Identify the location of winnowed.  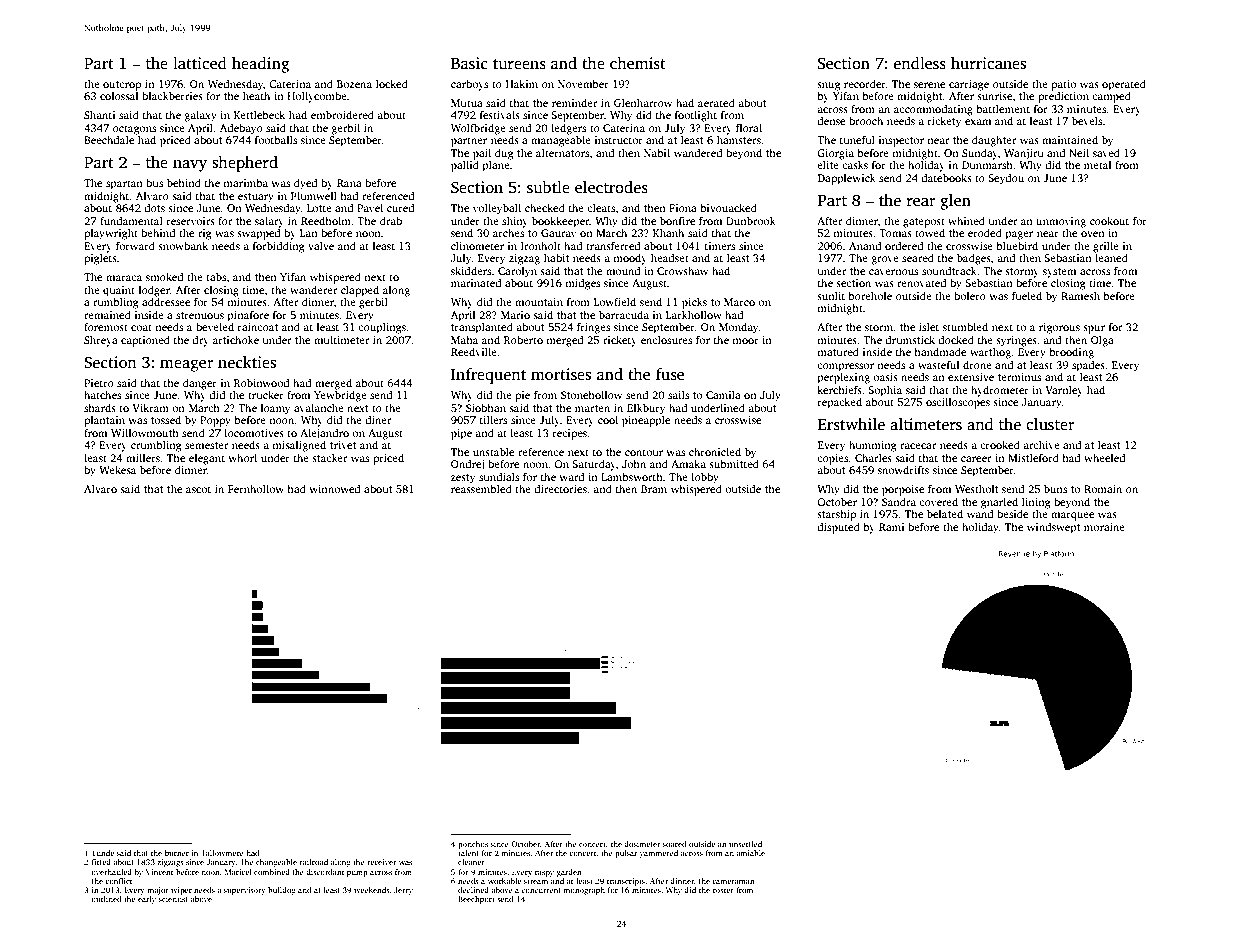
(335, 488).
